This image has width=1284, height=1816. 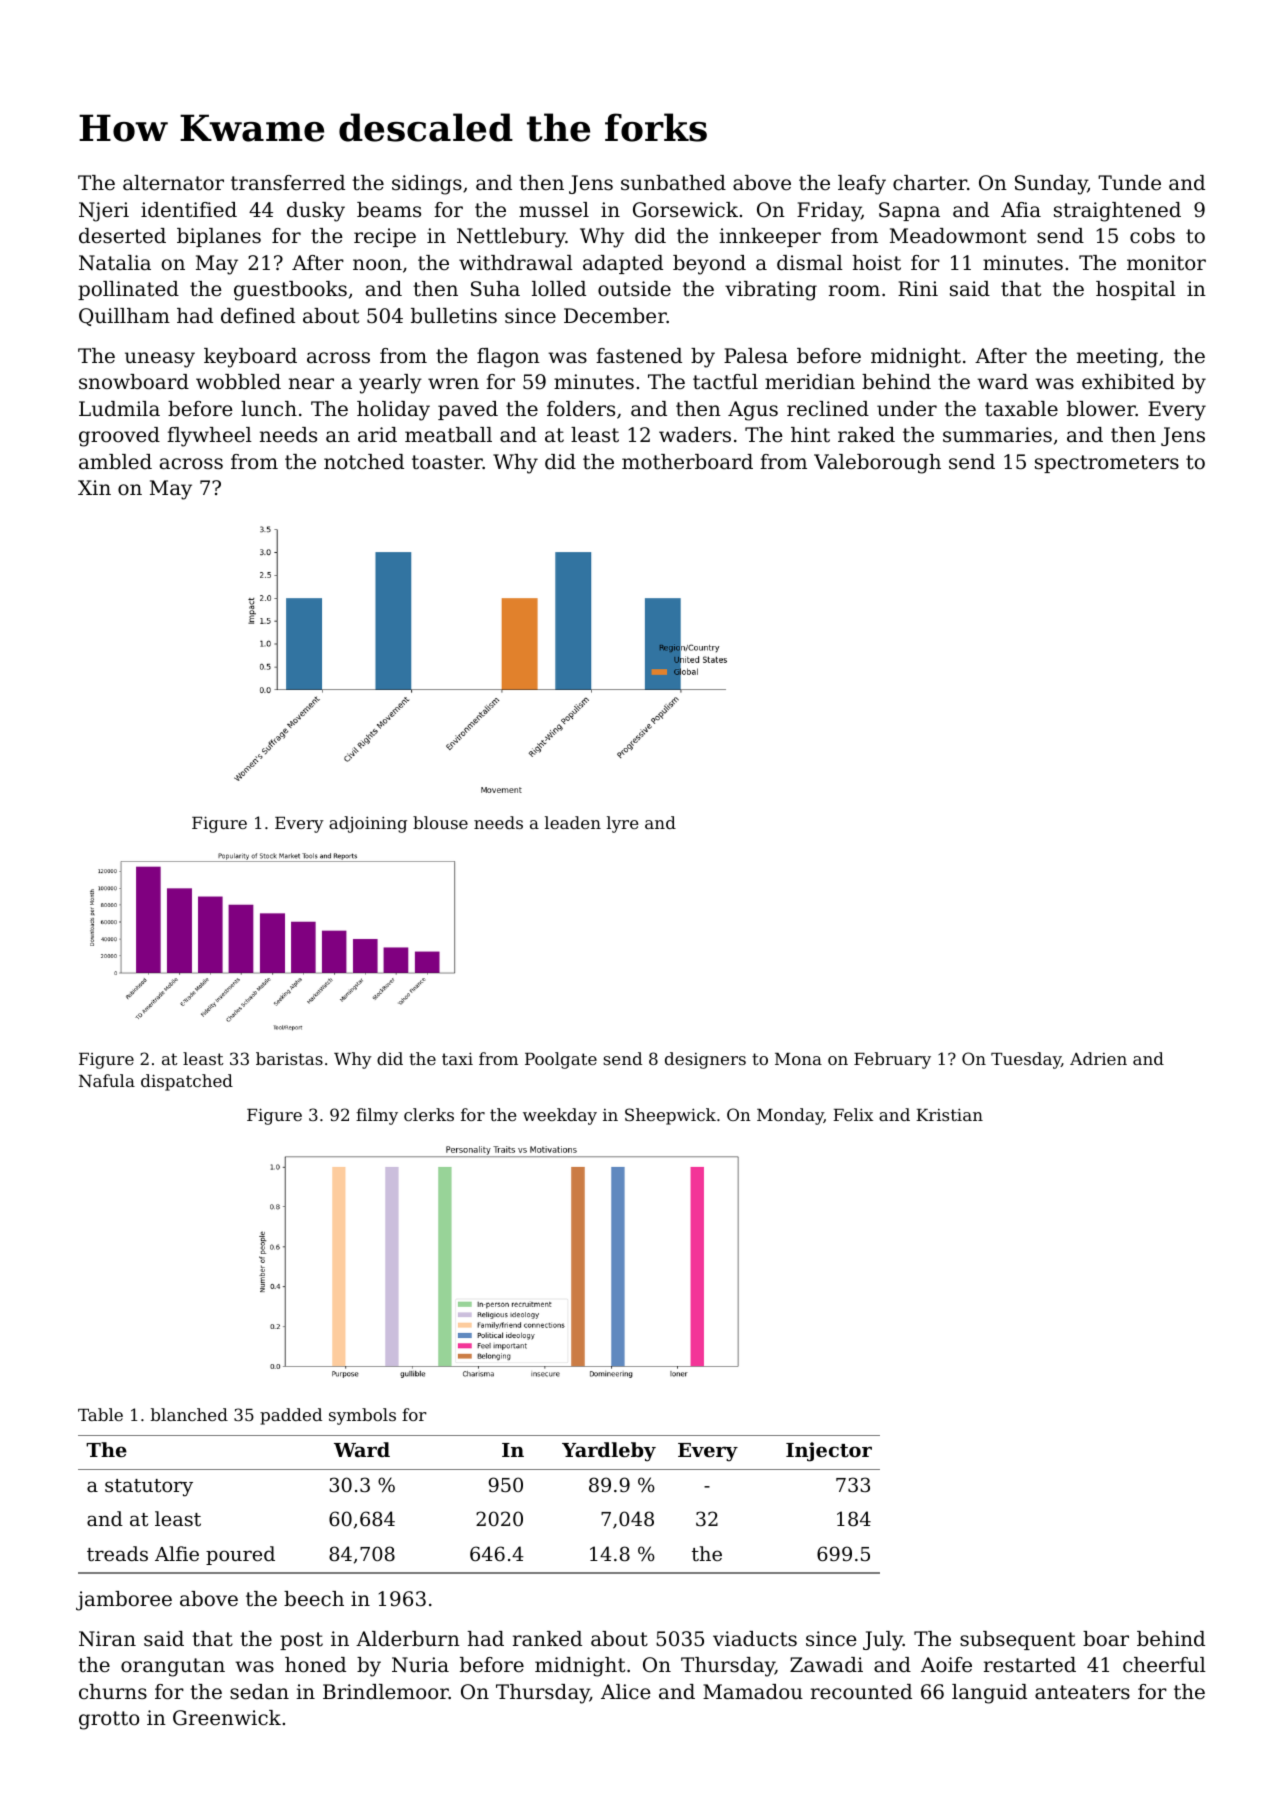 What do you see at coordinates (311, 384) in the image?
I see `near` at bounding box center [311, 384].
